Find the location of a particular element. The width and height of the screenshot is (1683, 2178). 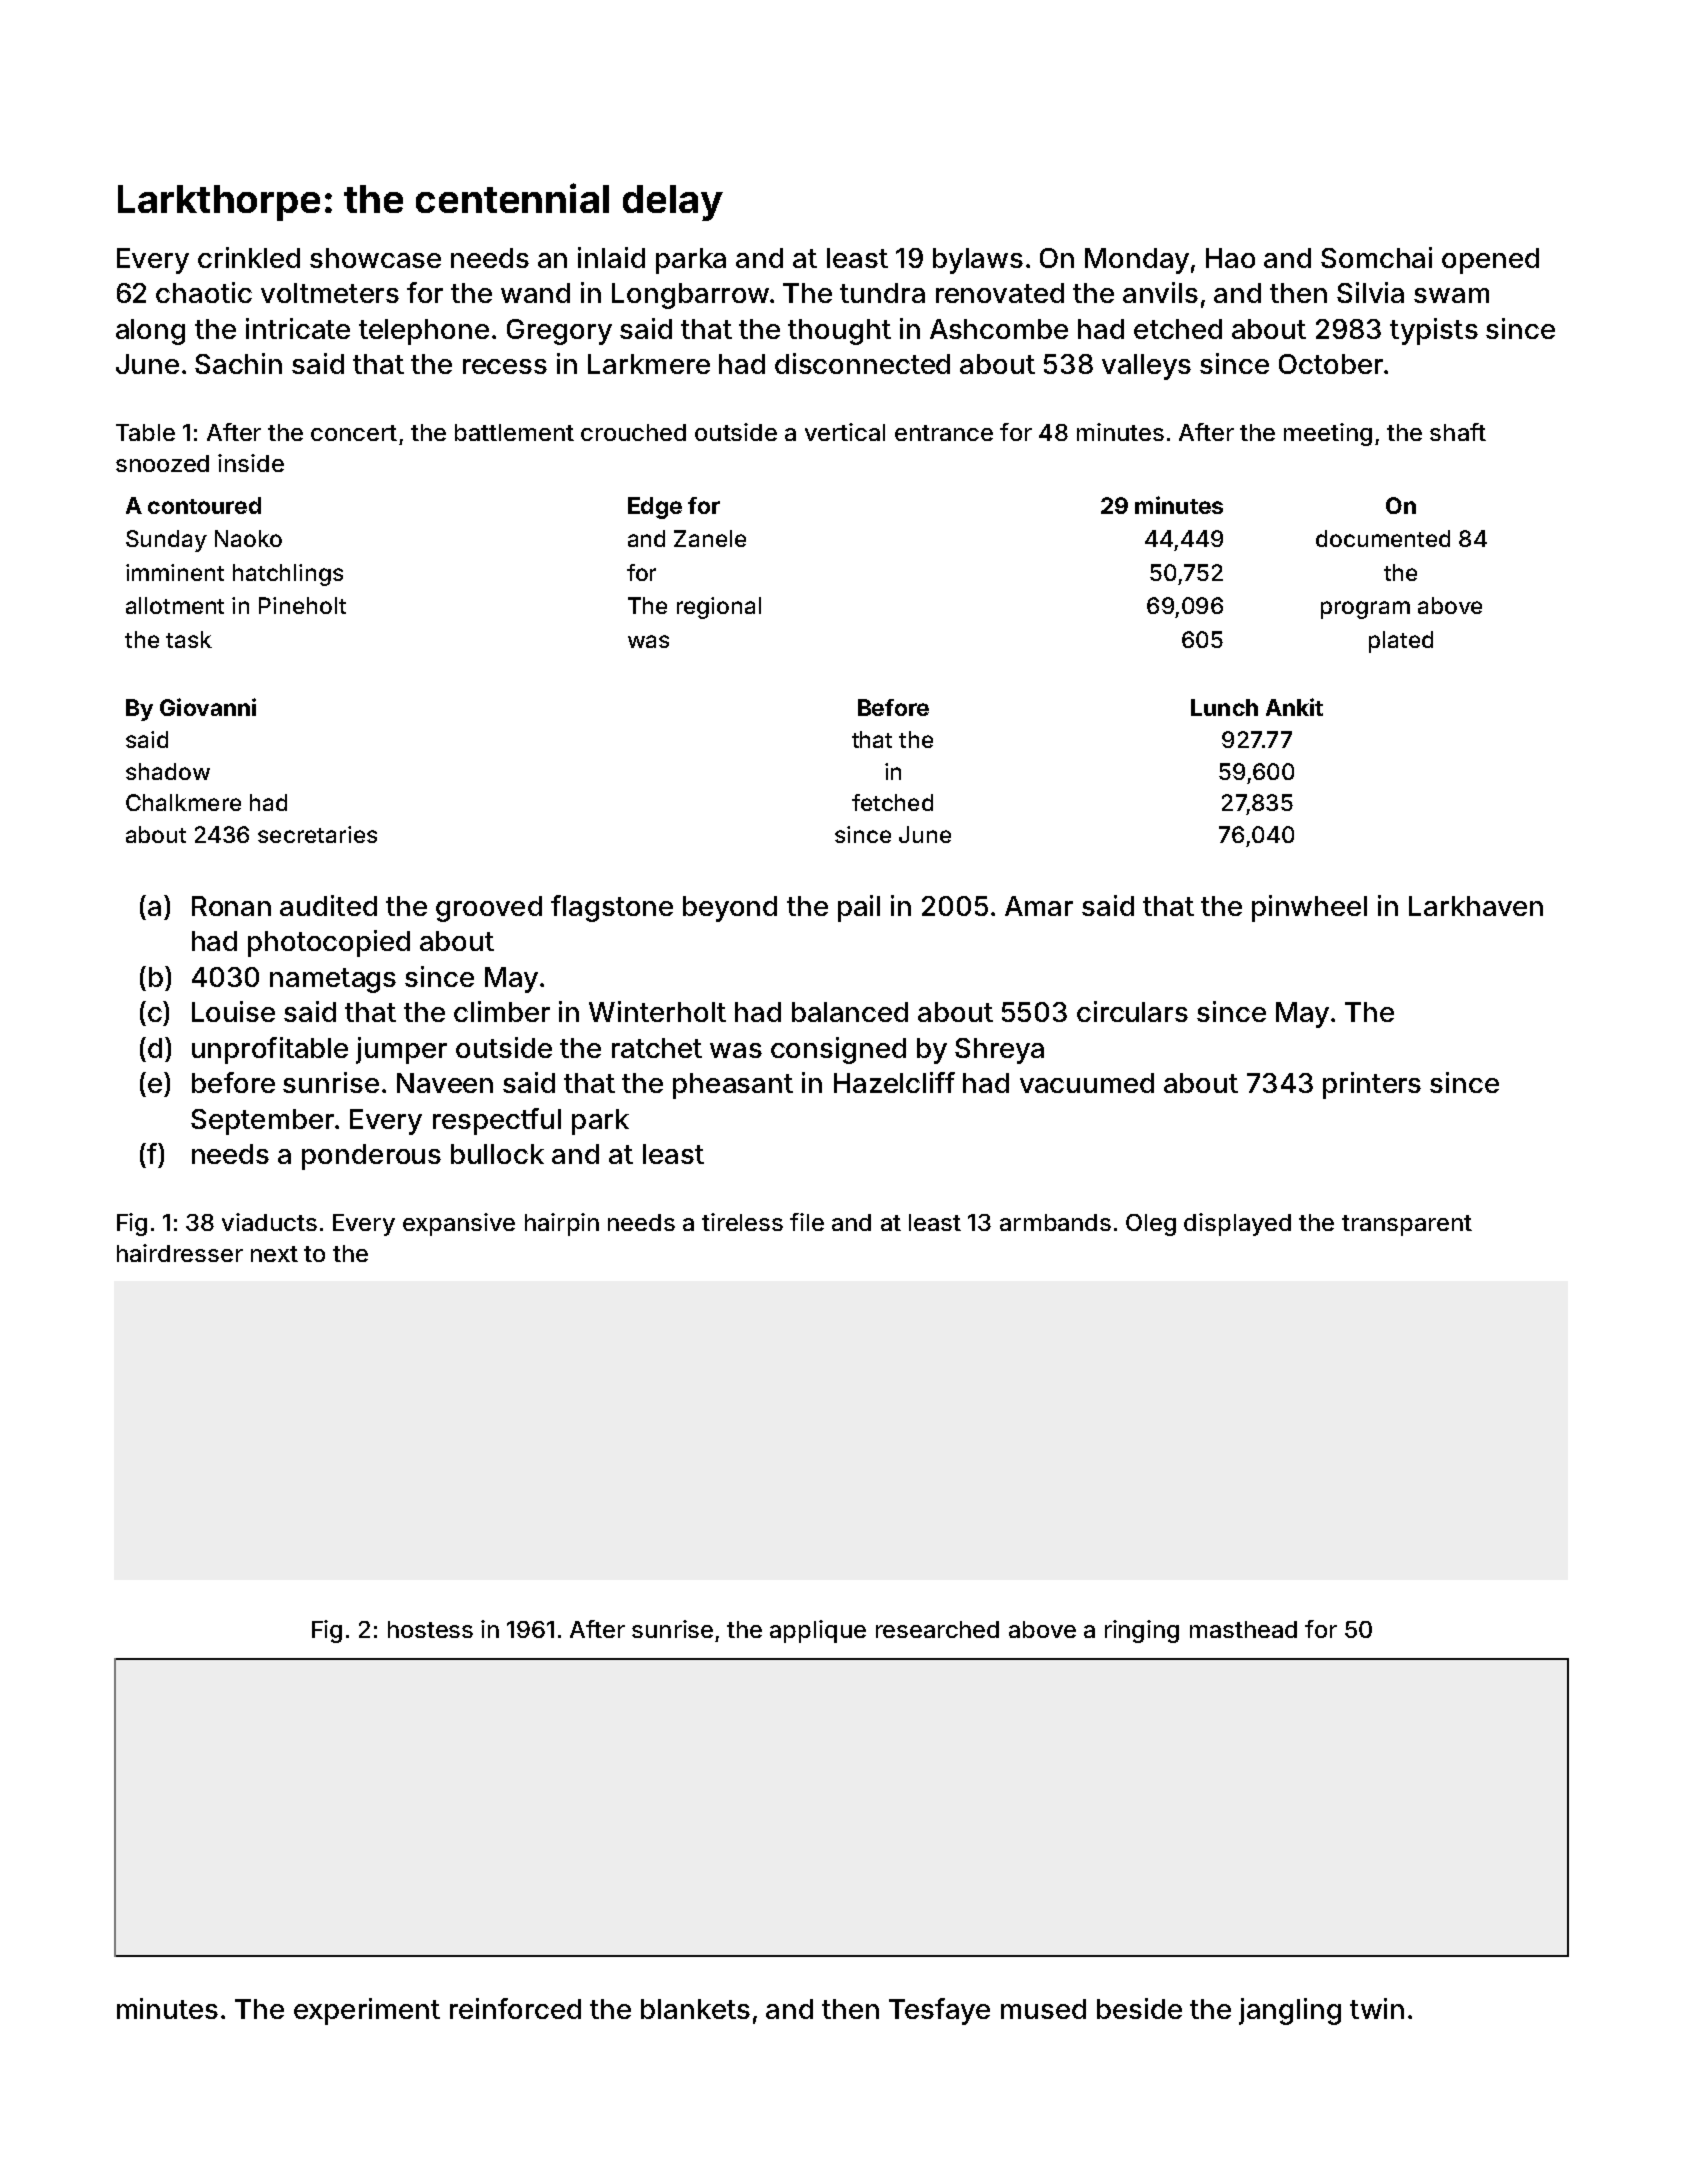

program is located at coordinates (1365, 610).
